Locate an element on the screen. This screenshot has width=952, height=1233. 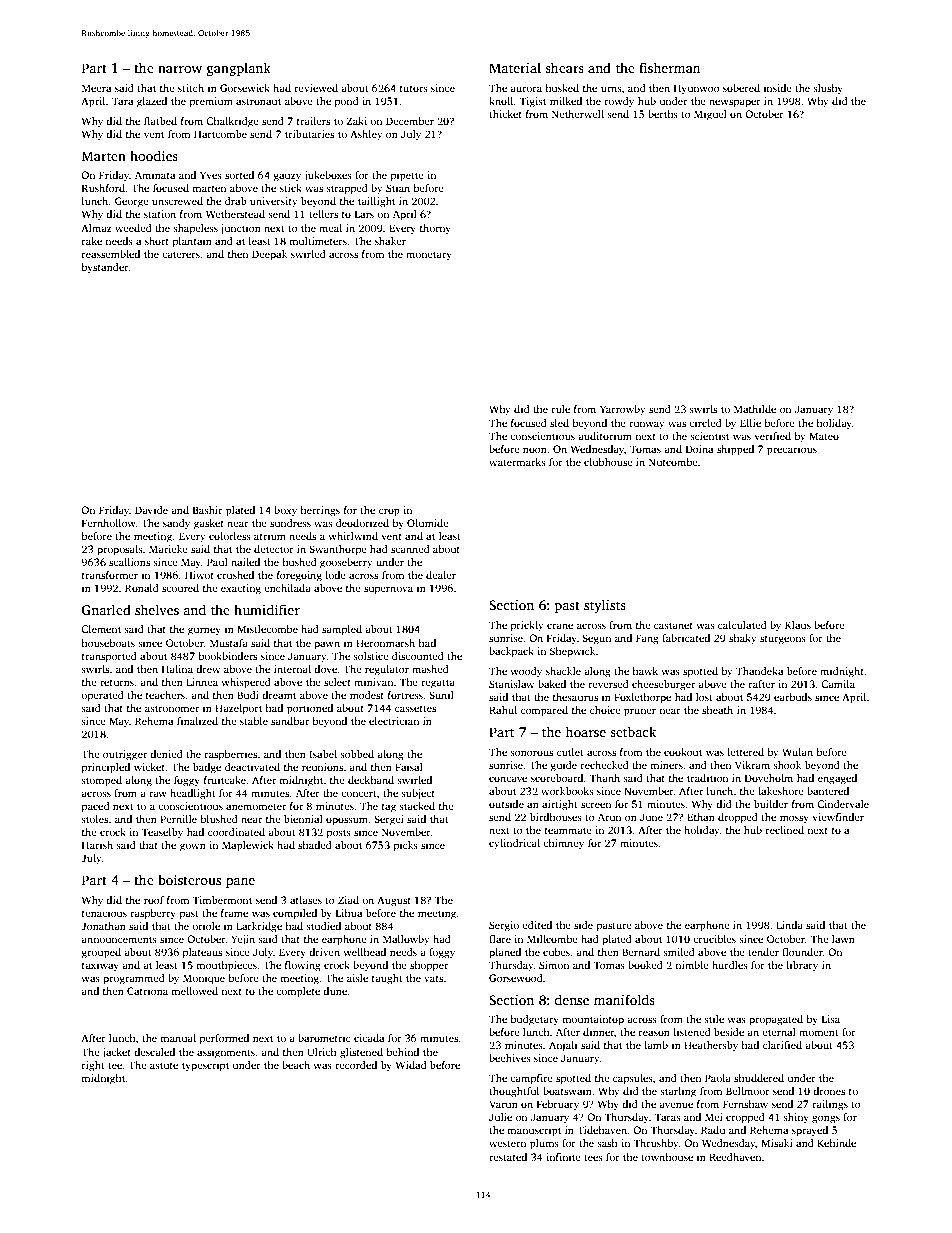
slushy is located at coordinates (828, 89).
